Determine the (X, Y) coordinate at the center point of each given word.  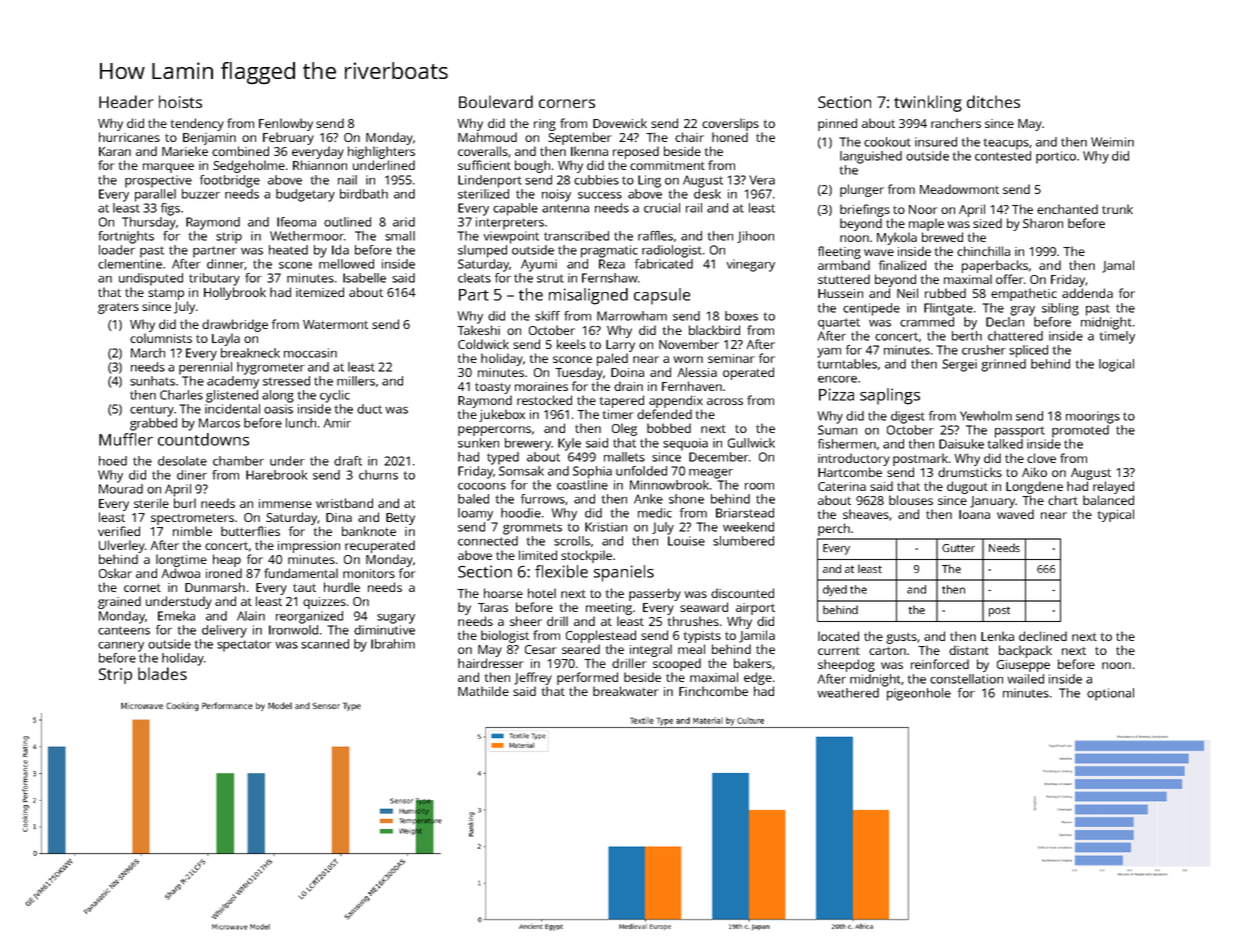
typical (1116, 515)
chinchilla (983, 251)
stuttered (844, 279)
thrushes (693, 621)
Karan (115, 151)
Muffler (126, 439)
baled (473, 499)
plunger (862, 190)
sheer (526, 621)
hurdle (342, 587)
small (400, 236)
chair (689, 137)
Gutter (958, 548)
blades (162, 673)
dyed (835, 590)
